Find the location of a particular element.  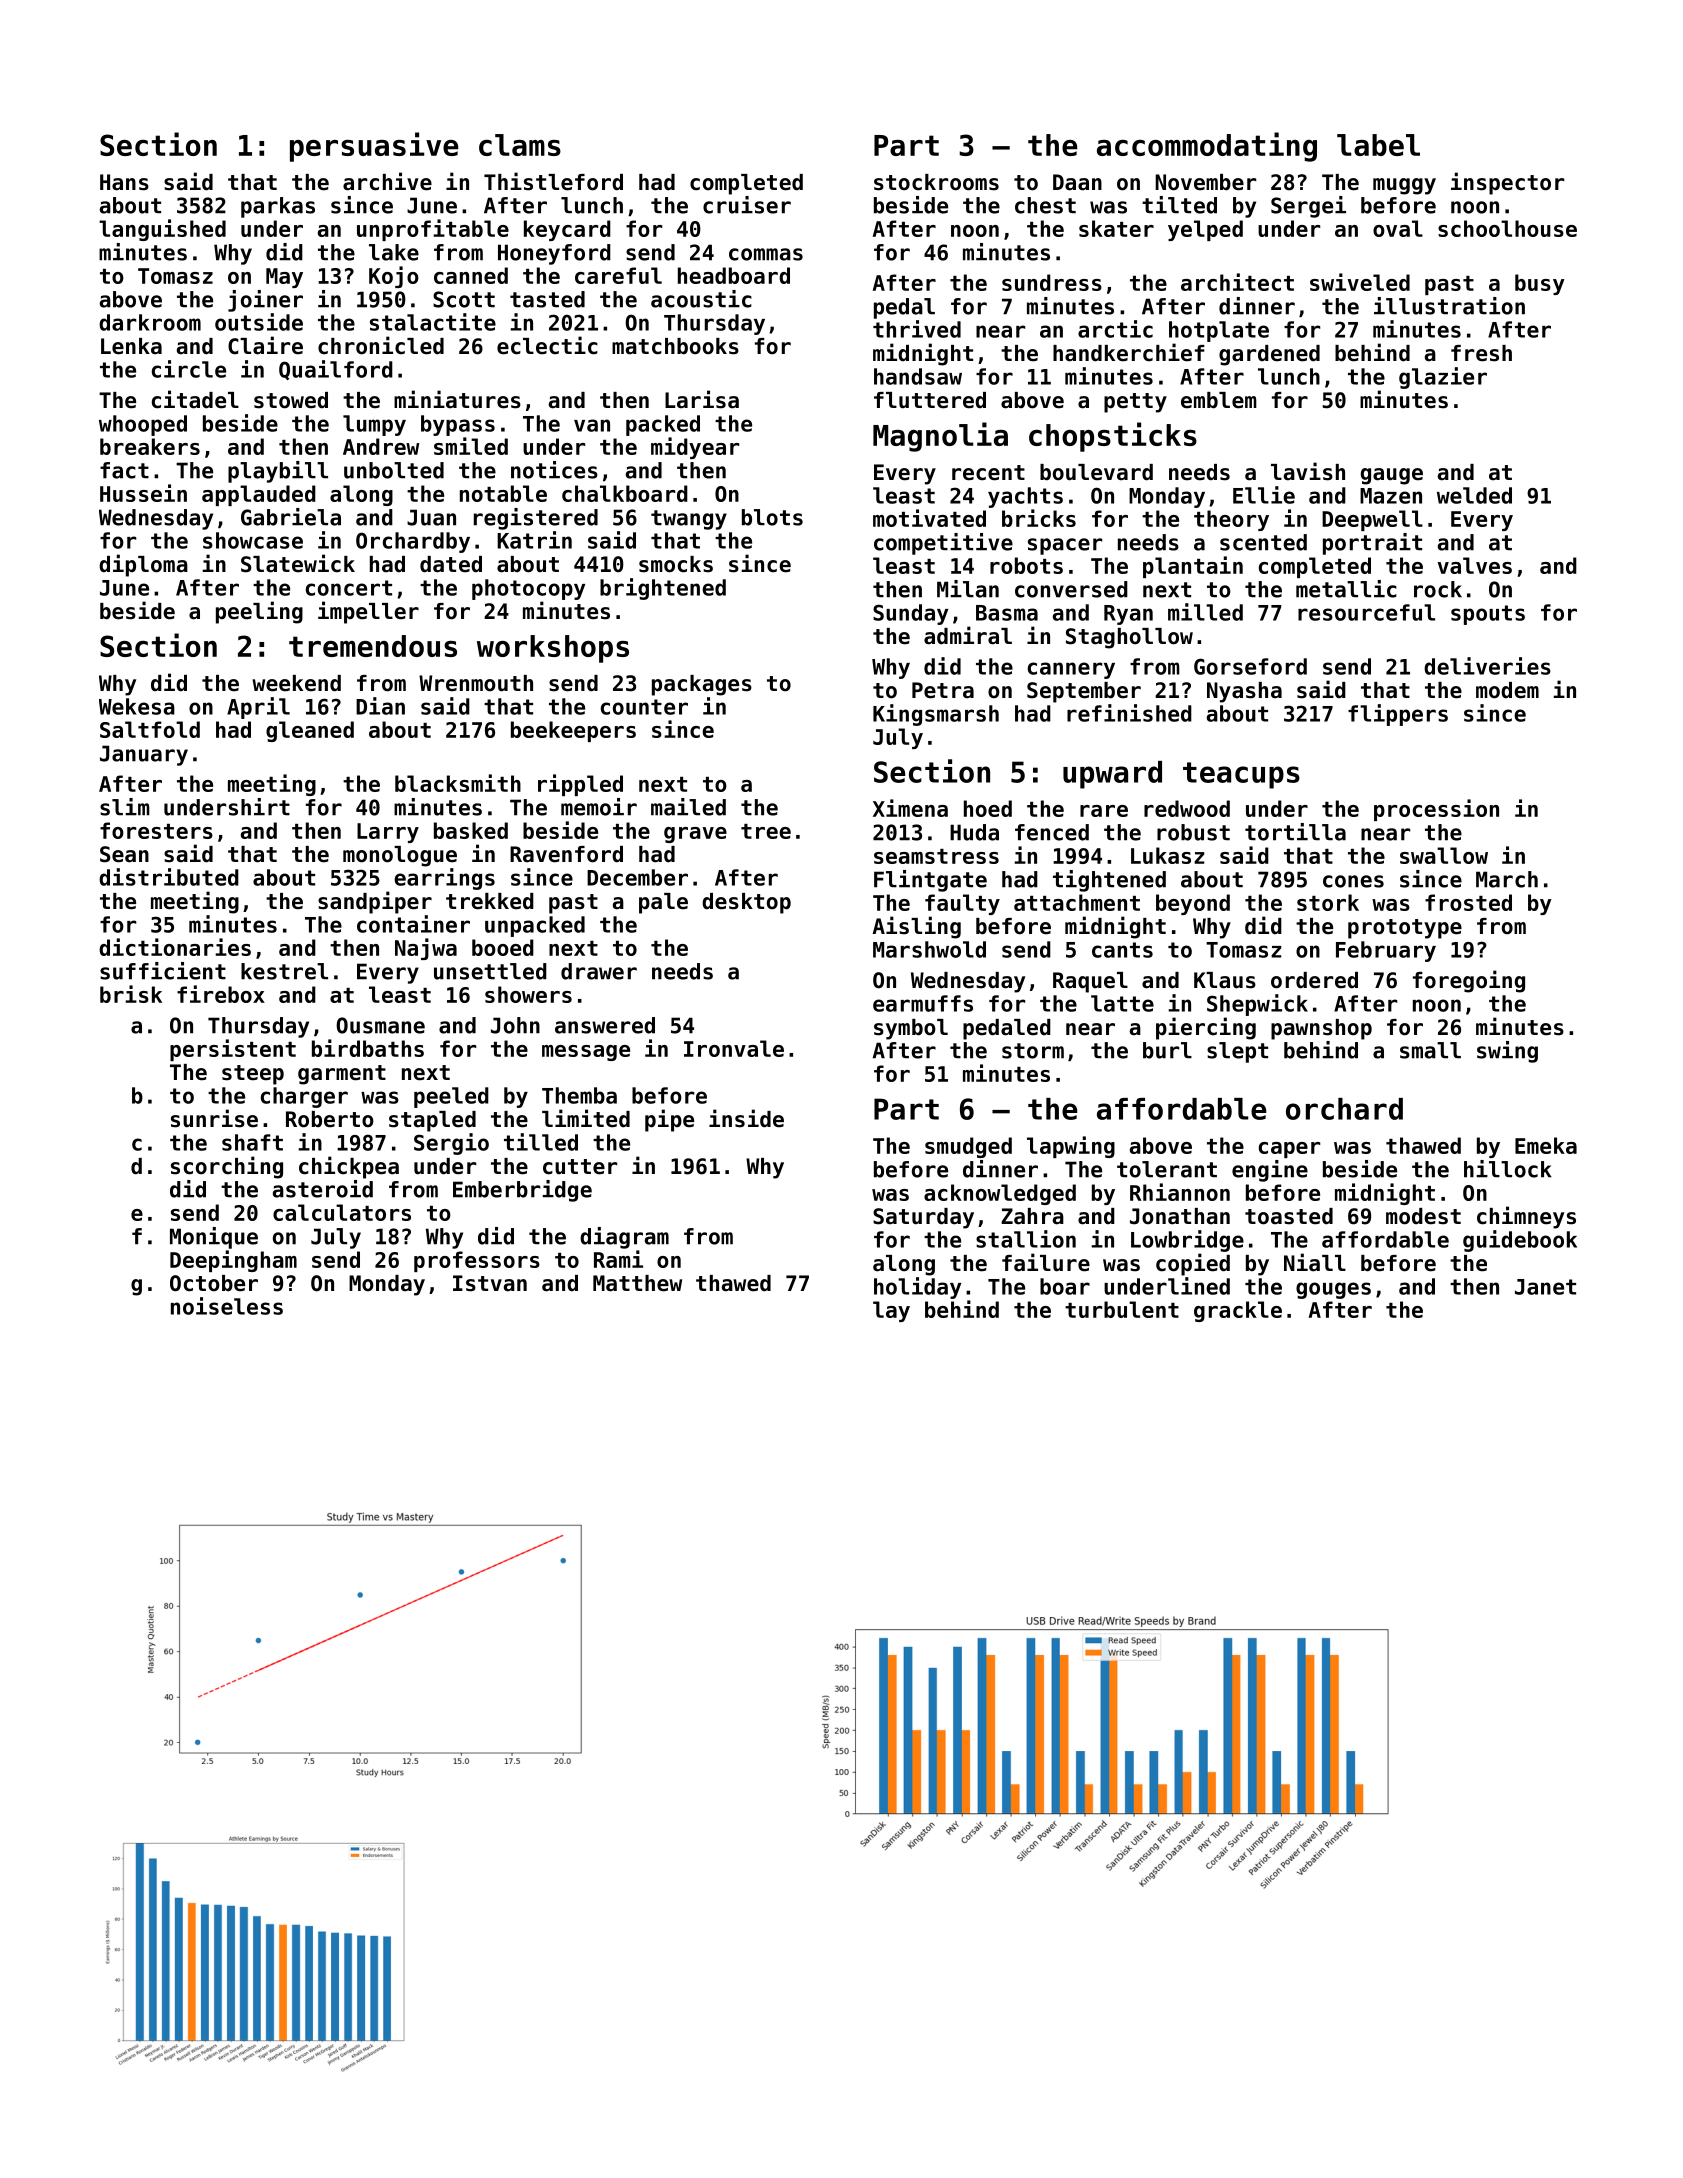

noiseless is located at coordinates (227, 1306).
